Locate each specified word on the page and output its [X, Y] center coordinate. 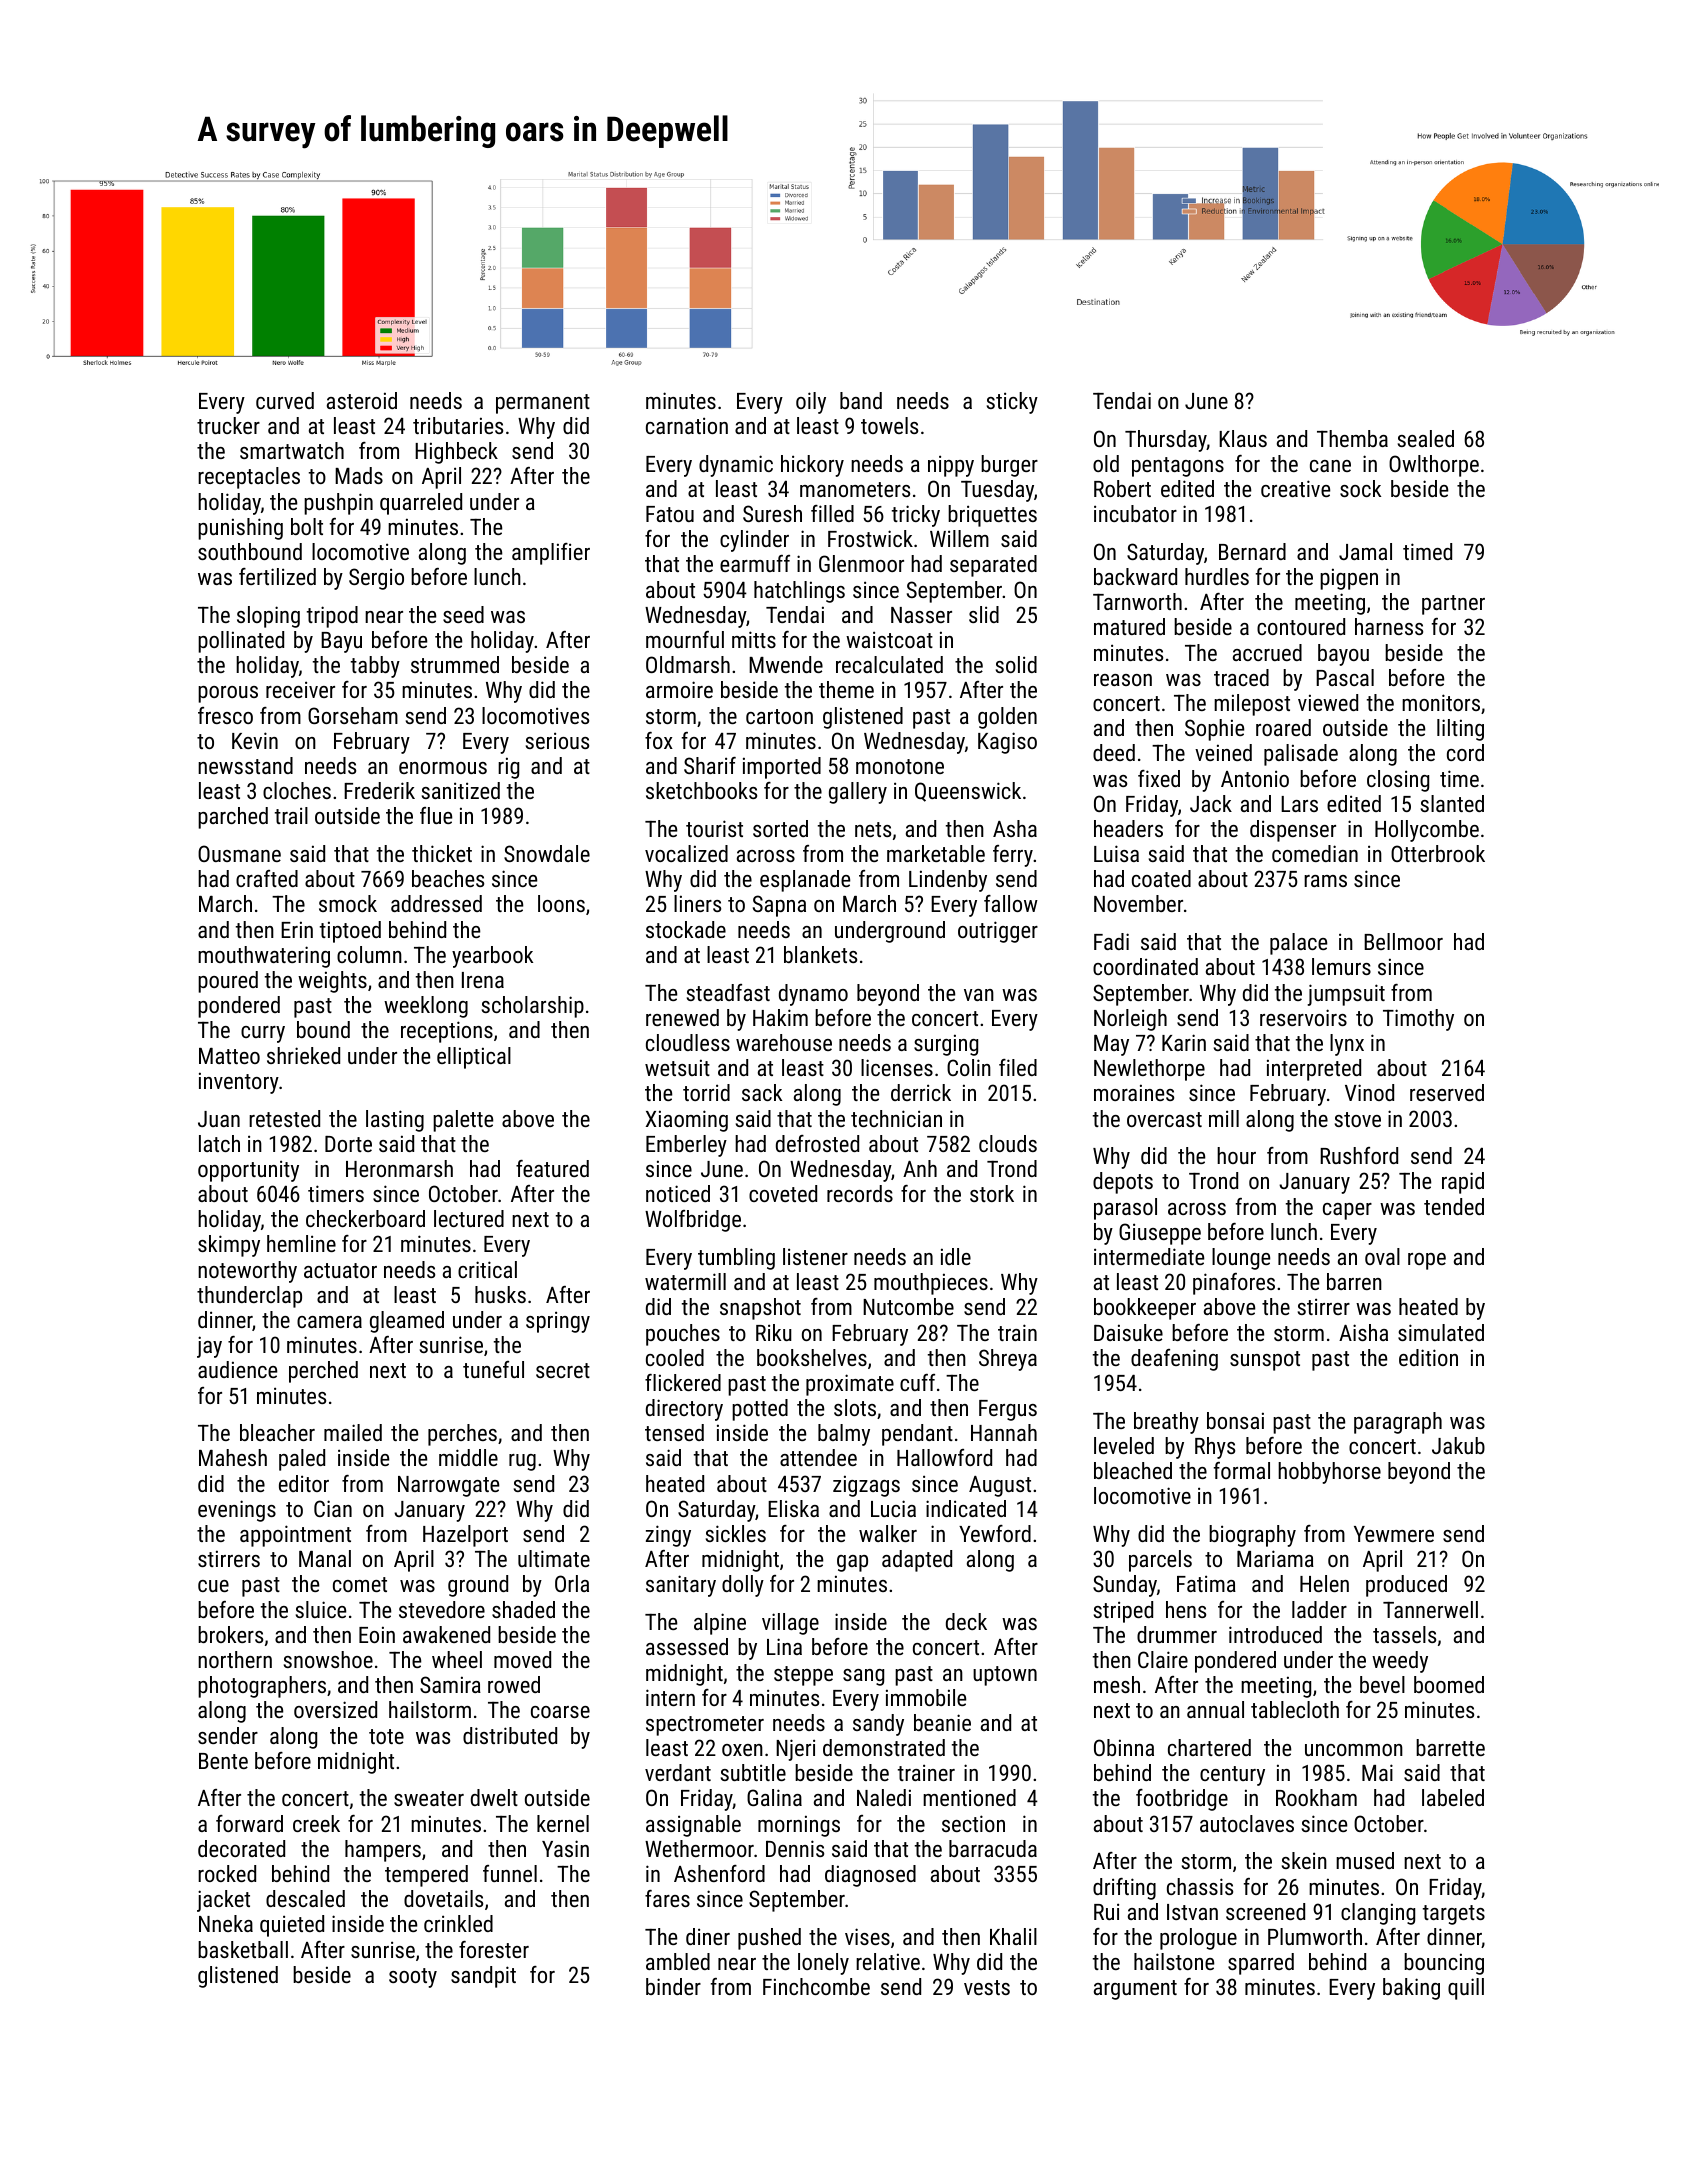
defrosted [817, 1143]
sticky [1012, 403]
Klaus [1243, 438]
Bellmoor [1403, 941]
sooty [413, 1978]
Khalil [1013, 1936]
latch [219, 1143]
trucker [228, 425]
